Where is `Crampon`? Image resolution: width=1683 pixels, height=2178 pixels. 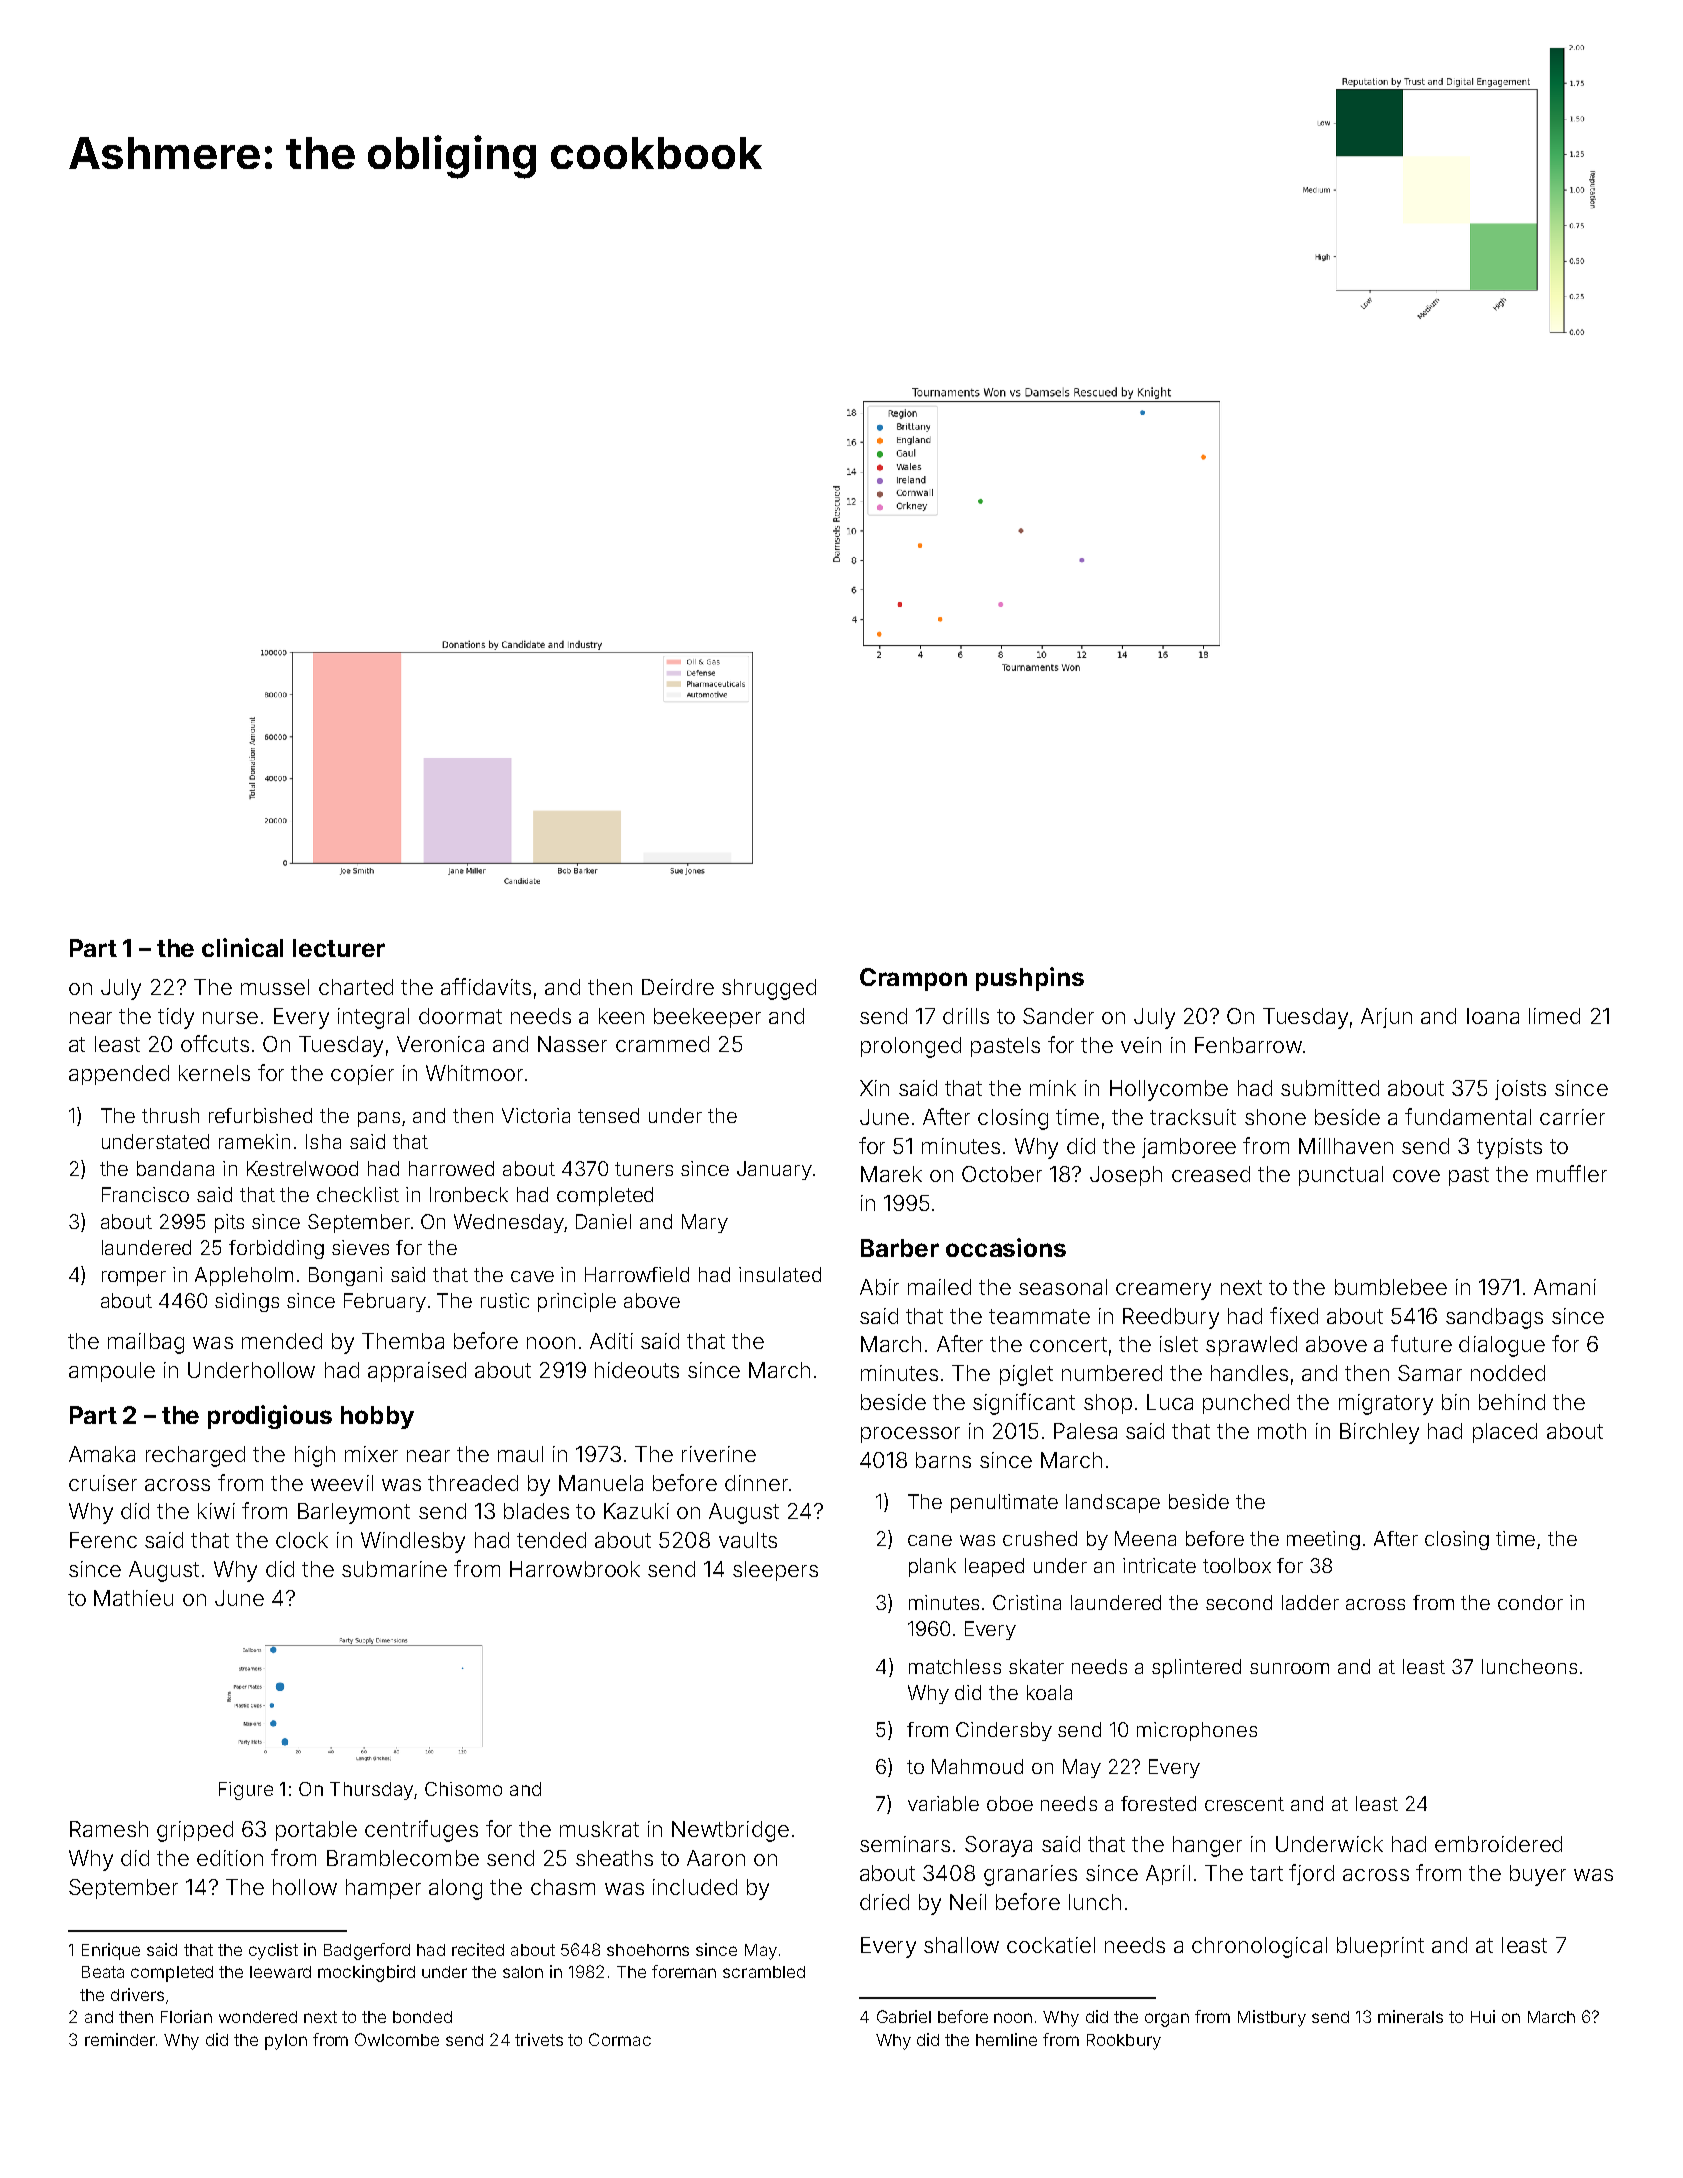 Crampon is located at coordinates (913, 979).
